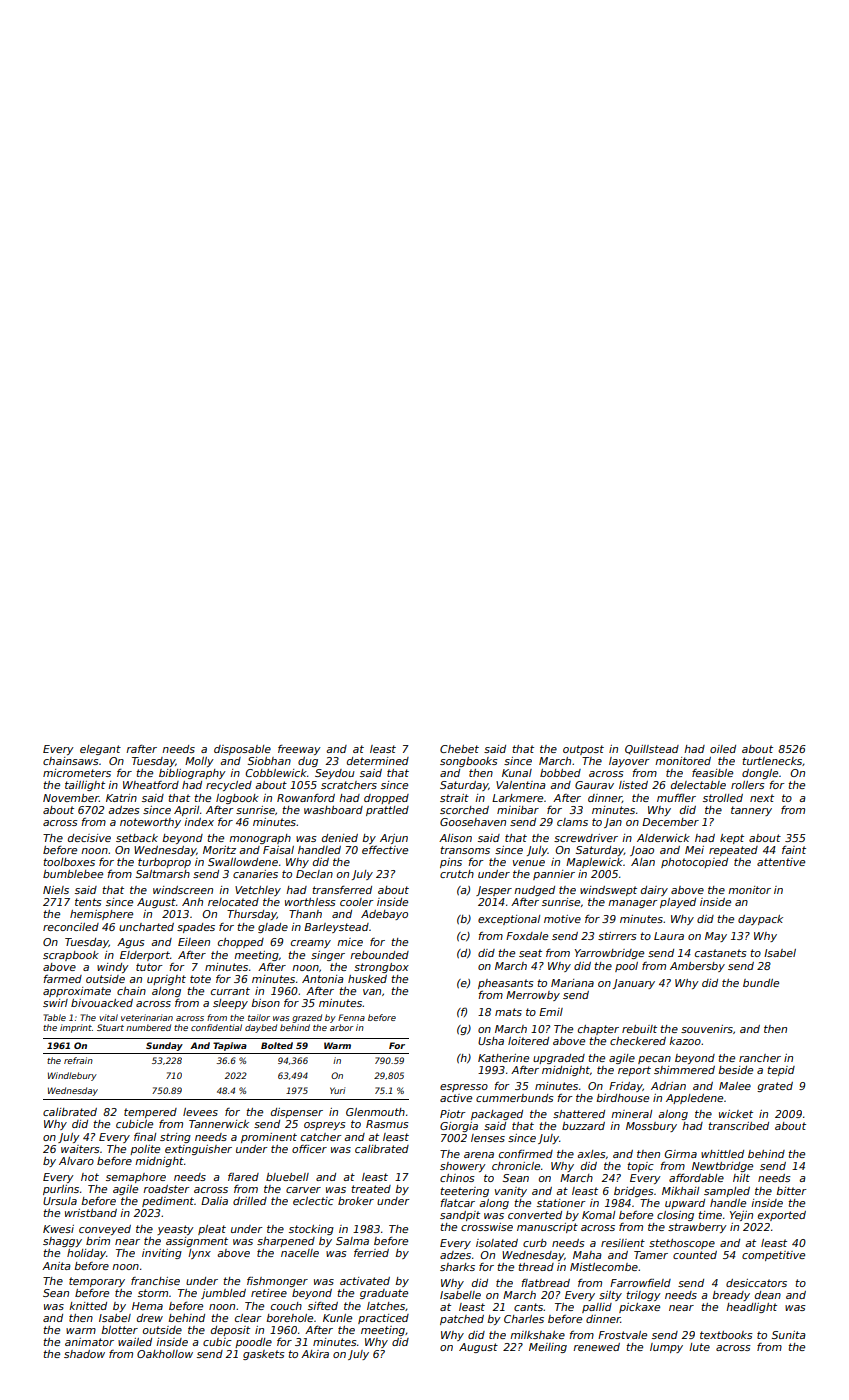 This screenshot has width=849, height=1400. Describe the element at coordinates (314, 874) in the screenshot. I see `Declan` at that location.
